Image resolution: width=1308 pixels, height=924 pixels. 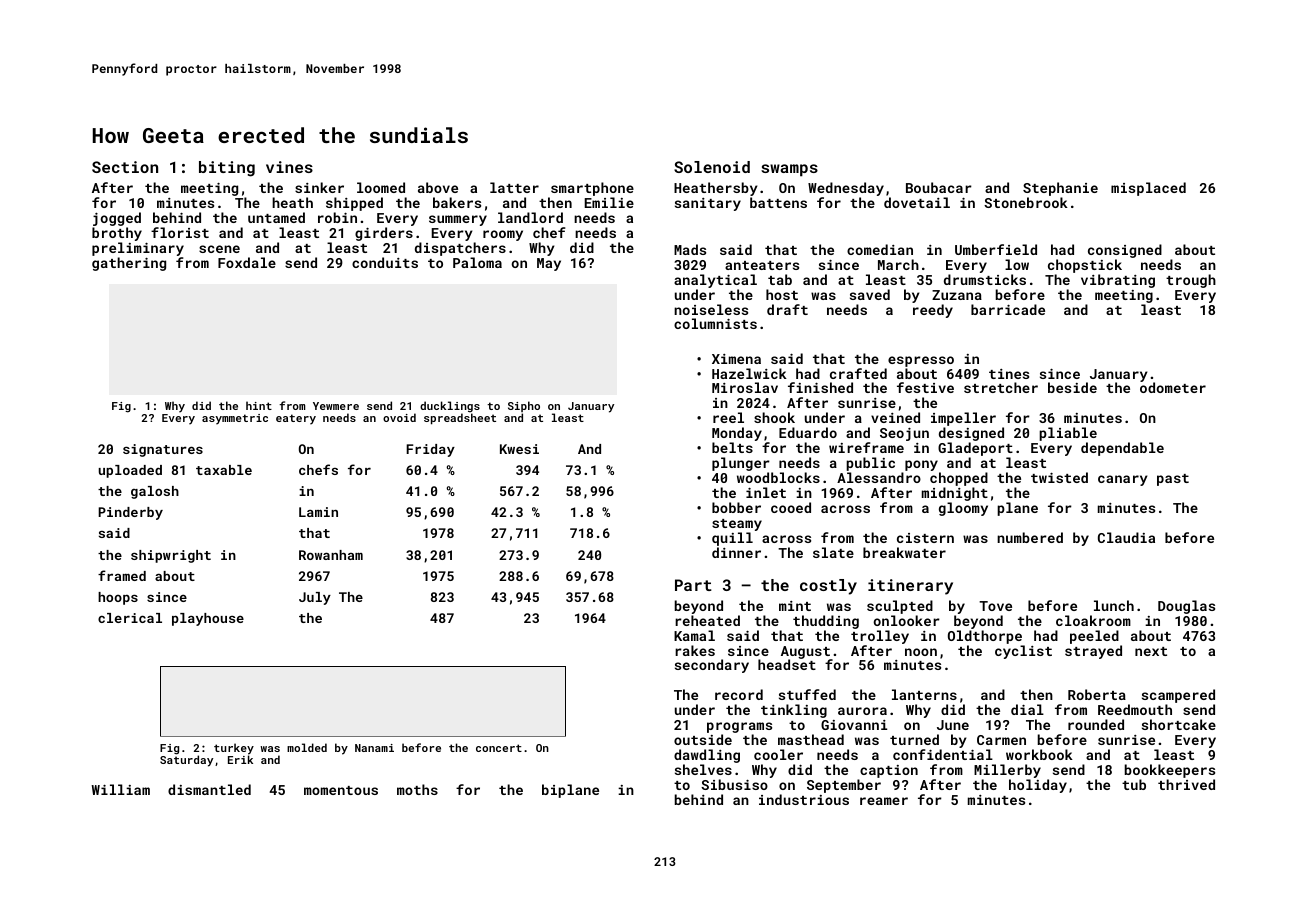 I want to click on misplaced, so click(x=1148, y=189).
